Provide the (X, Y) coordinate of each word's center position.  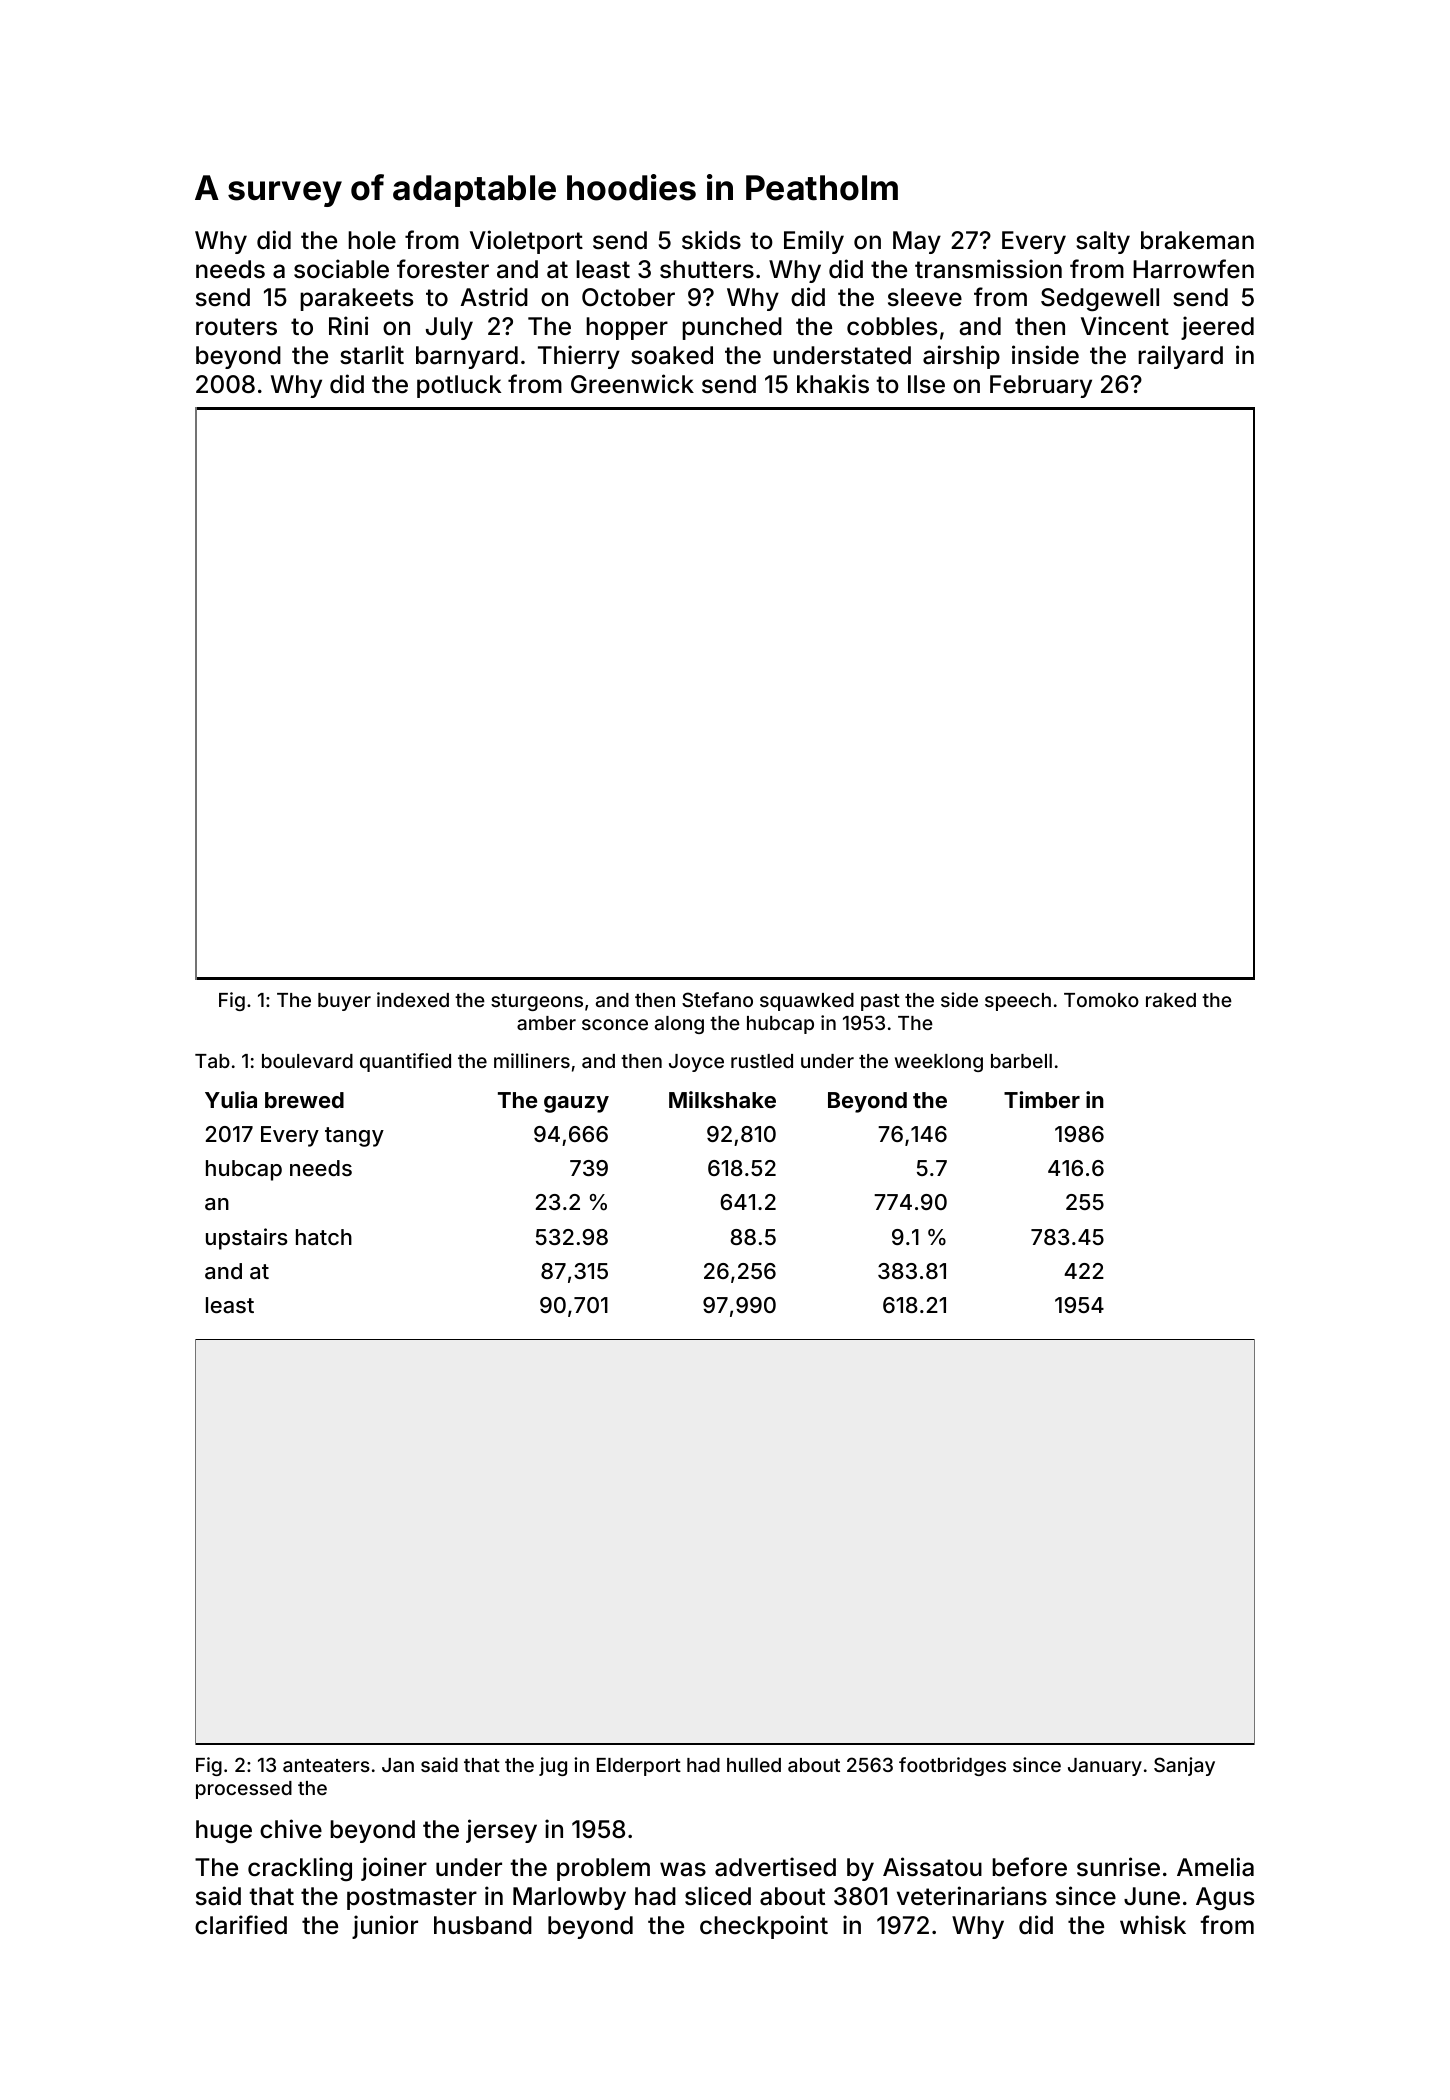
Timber (1042, 1099)
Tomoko (1101, 1000)
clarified (241, 1925)
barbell (1021, 1061)
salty (1103, 242)
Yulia (231, 1099)
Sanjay (1184, 1766)
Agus (1225, 1898)
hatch (324, 1237)
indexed (413, 999)
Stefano (717, 999)
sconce (615, 1024)
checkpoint (764, 1927)
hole (372, 240)
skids (711, 240)
